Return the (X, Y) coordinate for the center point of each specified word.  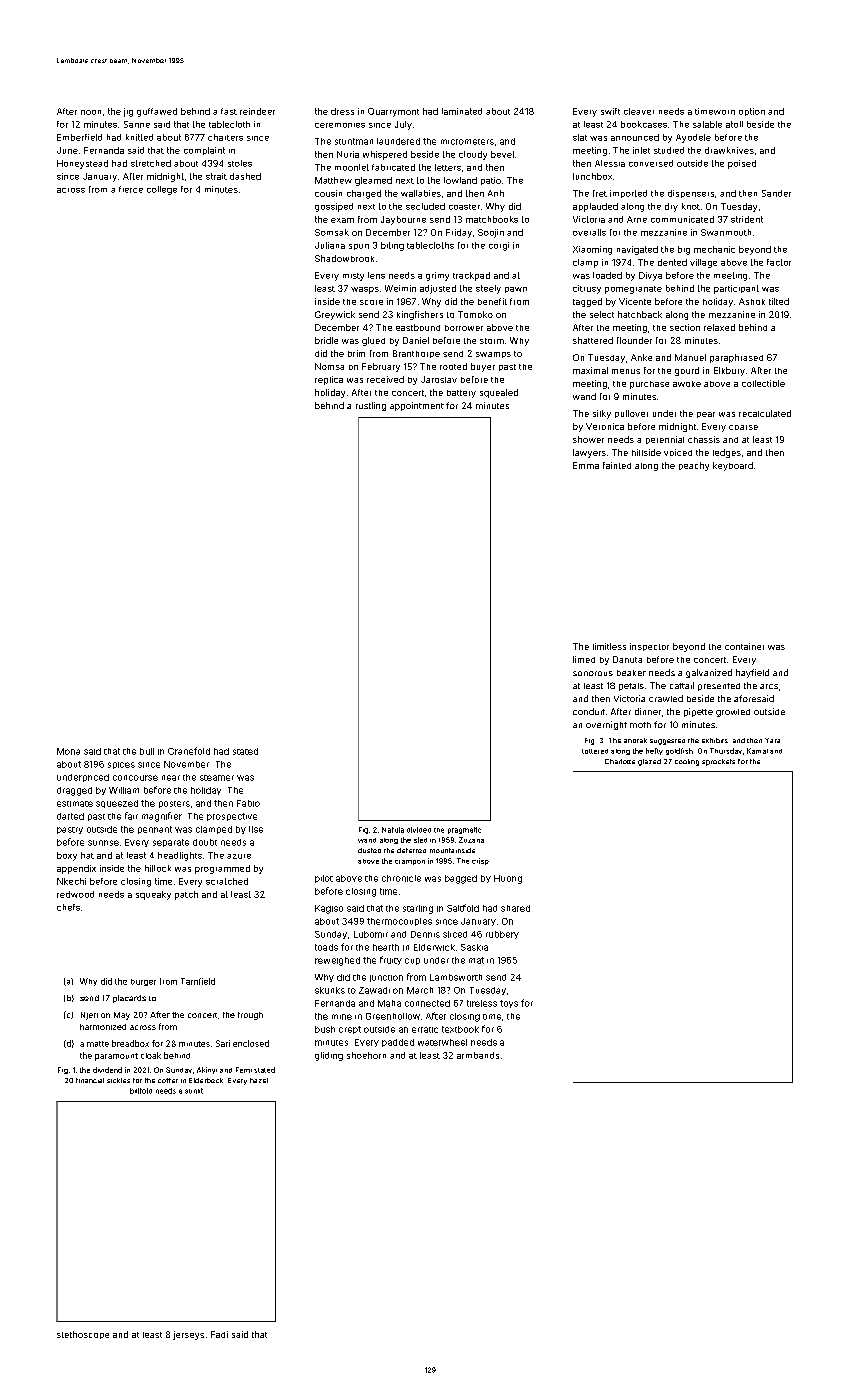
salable (707, 124)
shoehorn (366, 1055)
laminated (462, 111)
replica (329, 380)
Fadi (219, 1334)
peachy (694, 466)
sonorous (593, 673)
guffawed (157, 112)
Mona (68, 751)
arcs (769, 686)
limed (584, 659)
